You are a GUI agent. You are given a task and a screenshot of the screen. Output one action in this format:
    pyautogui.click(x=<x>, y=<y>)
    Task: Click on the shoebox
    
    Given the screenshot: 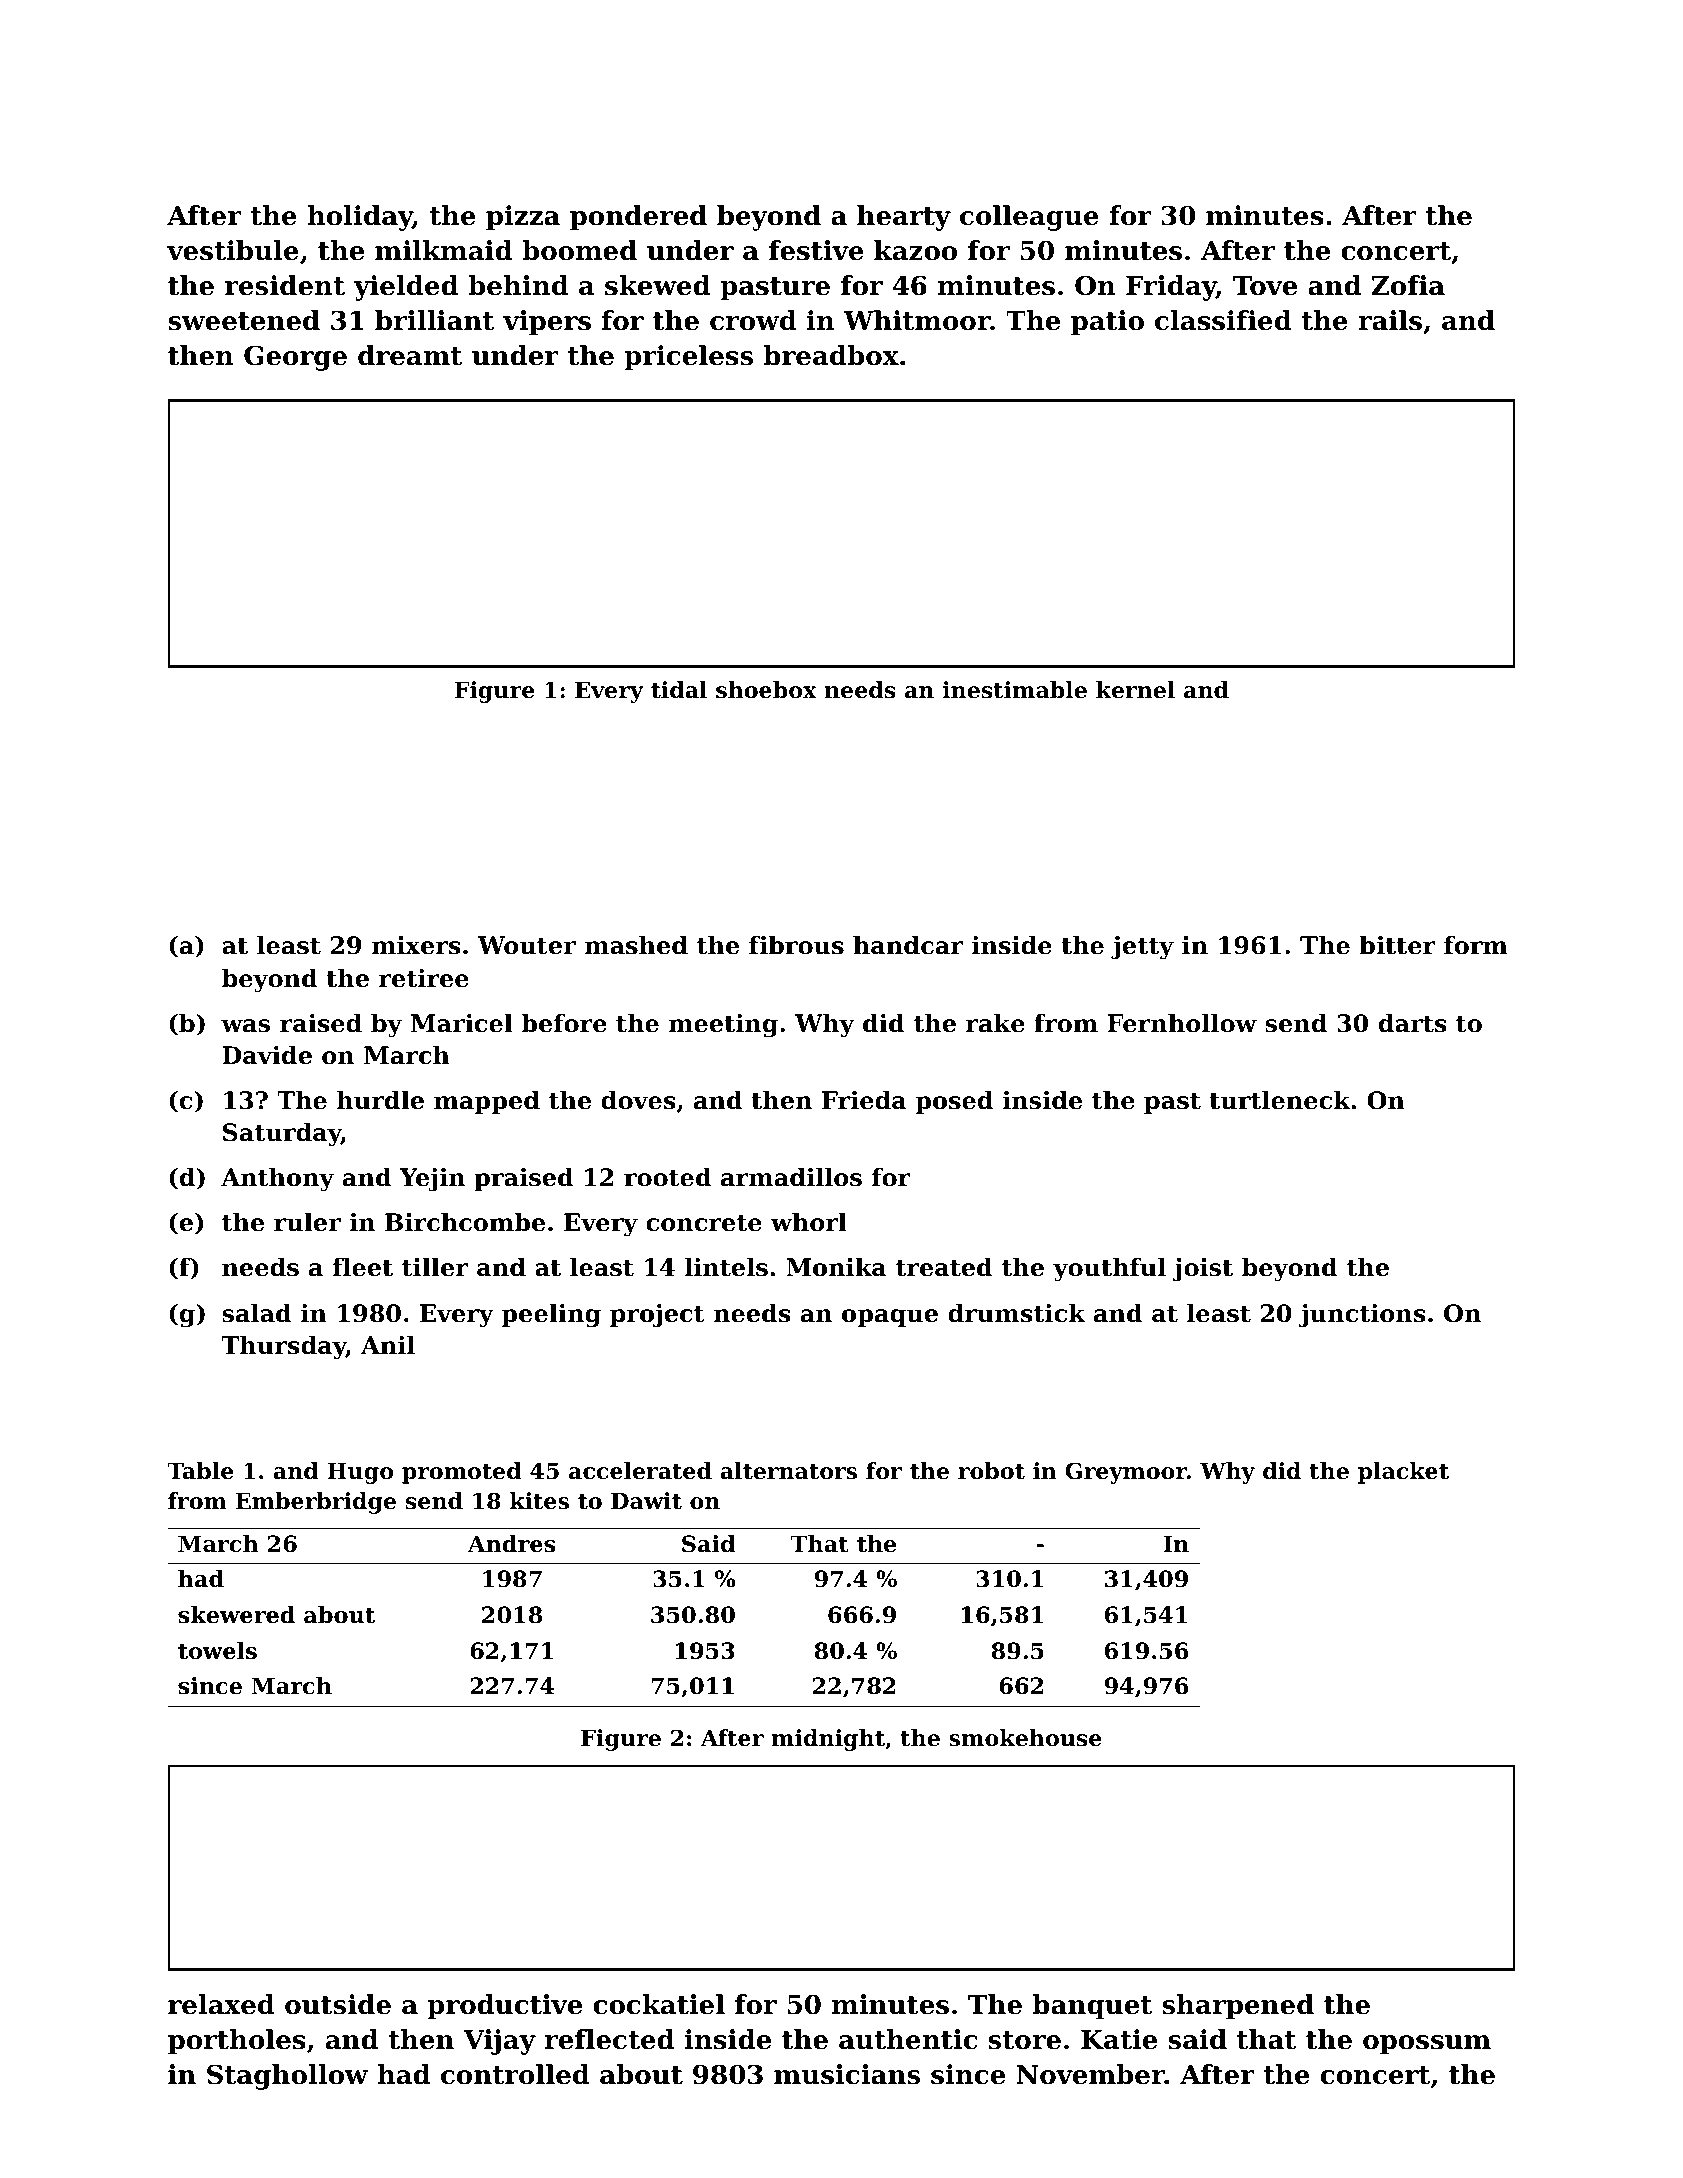 What is the action you would take?
    pyautogui.click(x=766, y=690)
